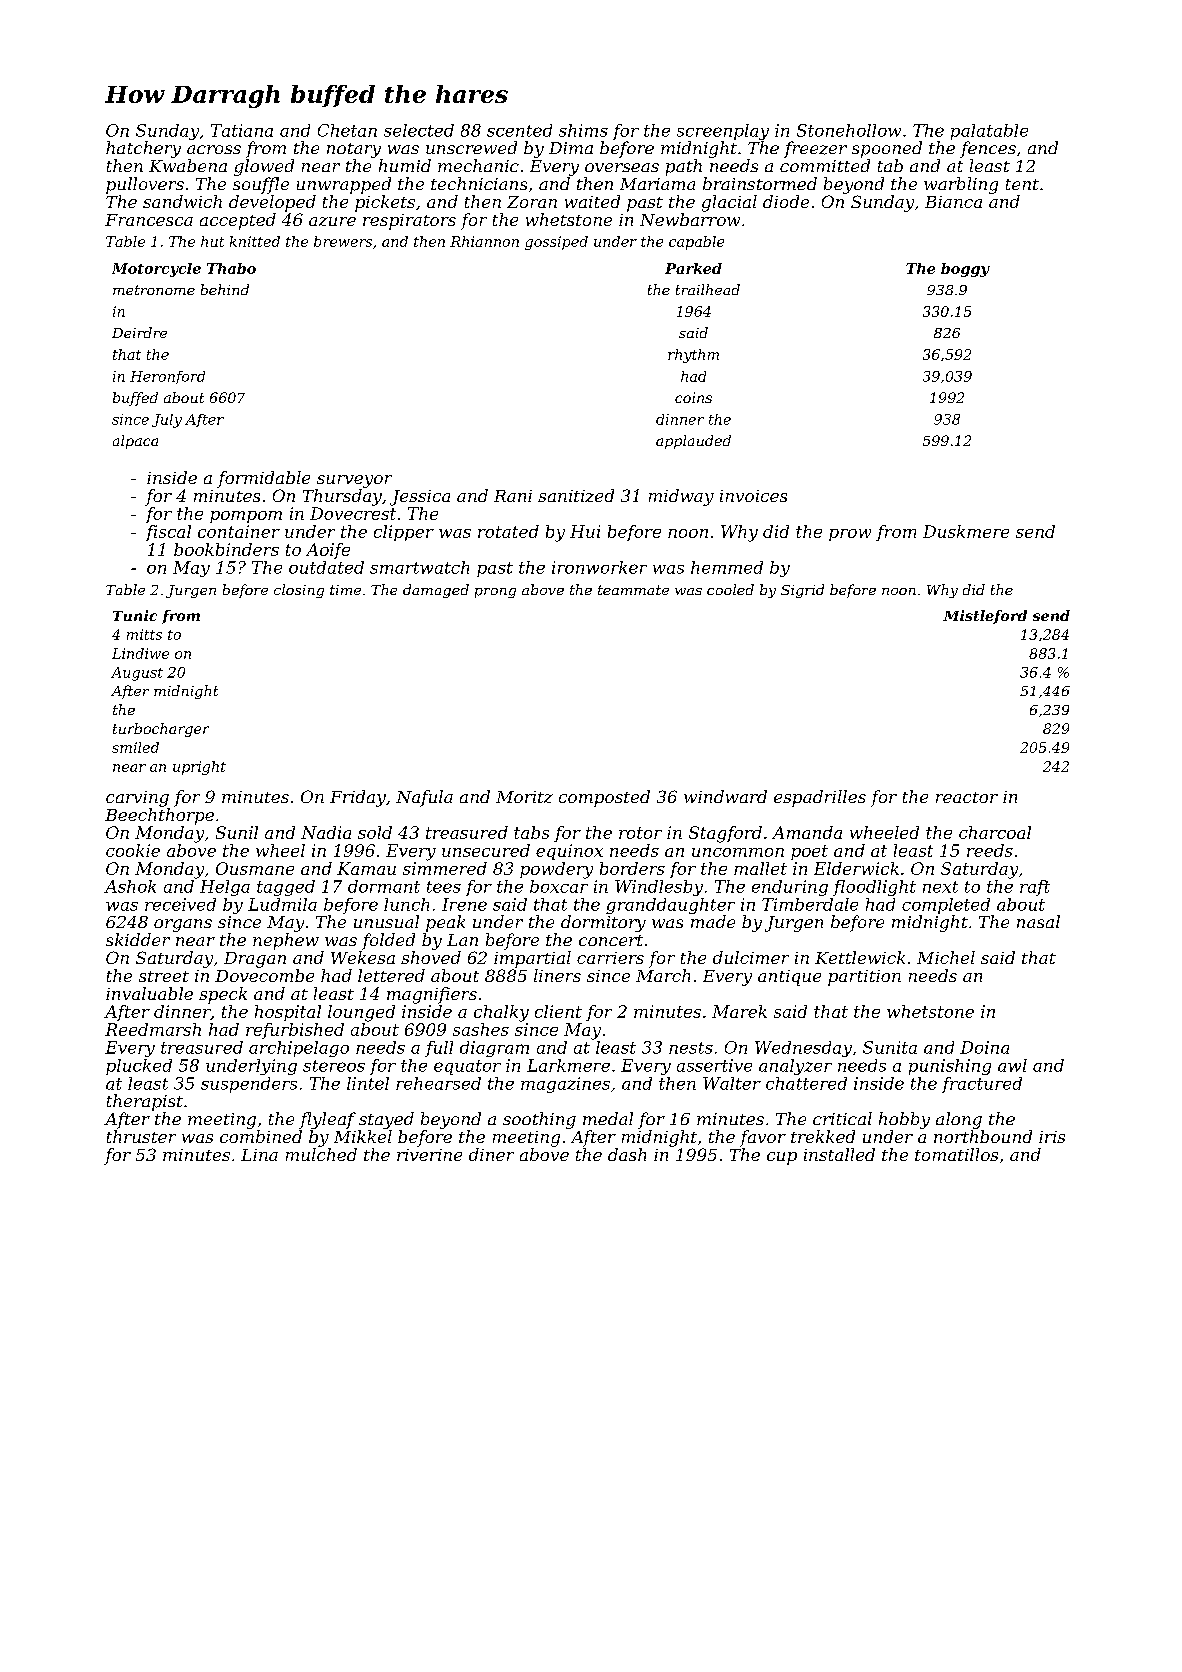 Image resolution: width=1182 pixels, height=1672 pixels. What do you see at coordinates (168, 533) in the screenshot?
I see `fiscal` at bounding box center [168, 533].
